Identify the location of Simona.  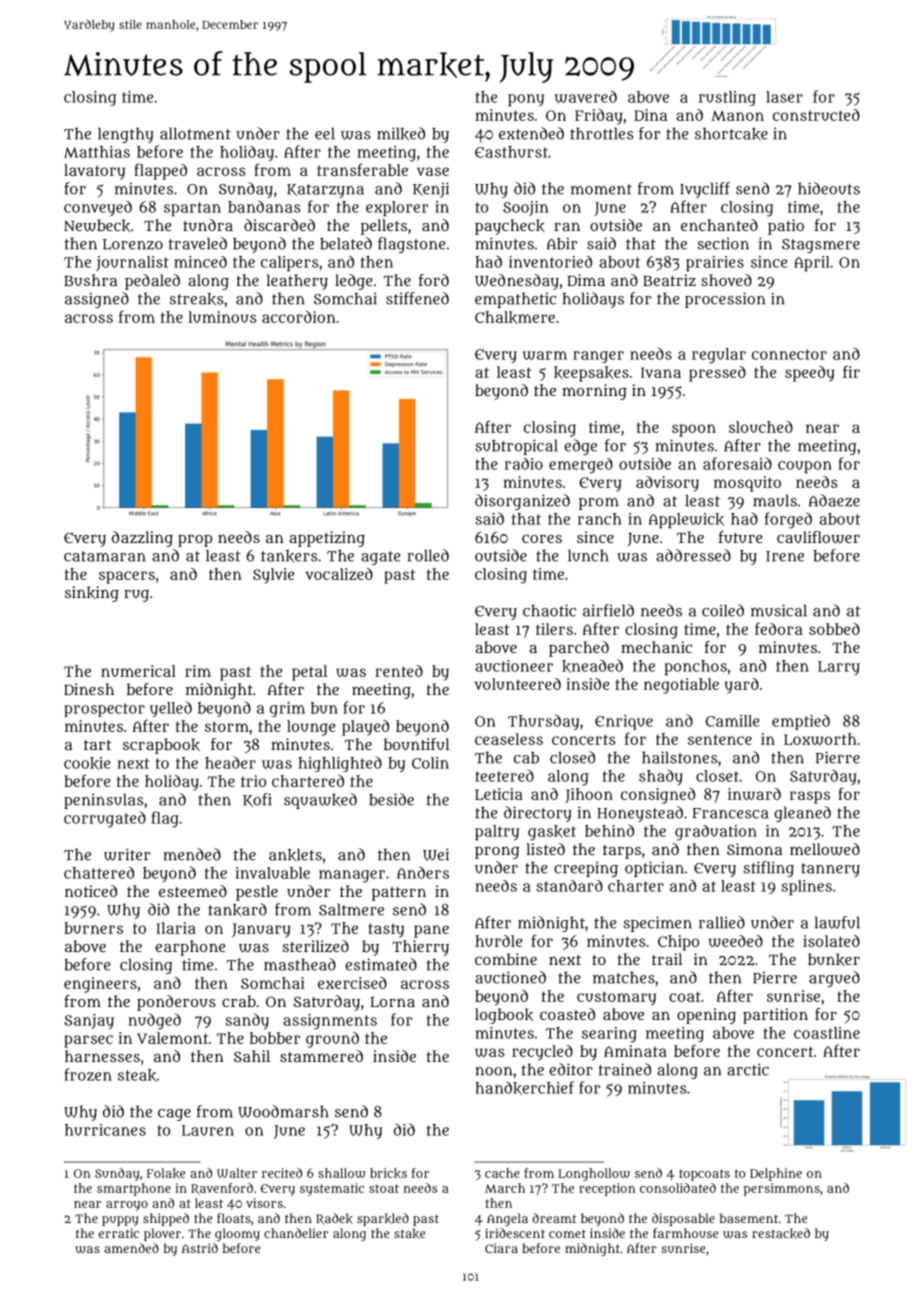
(754, 849).
